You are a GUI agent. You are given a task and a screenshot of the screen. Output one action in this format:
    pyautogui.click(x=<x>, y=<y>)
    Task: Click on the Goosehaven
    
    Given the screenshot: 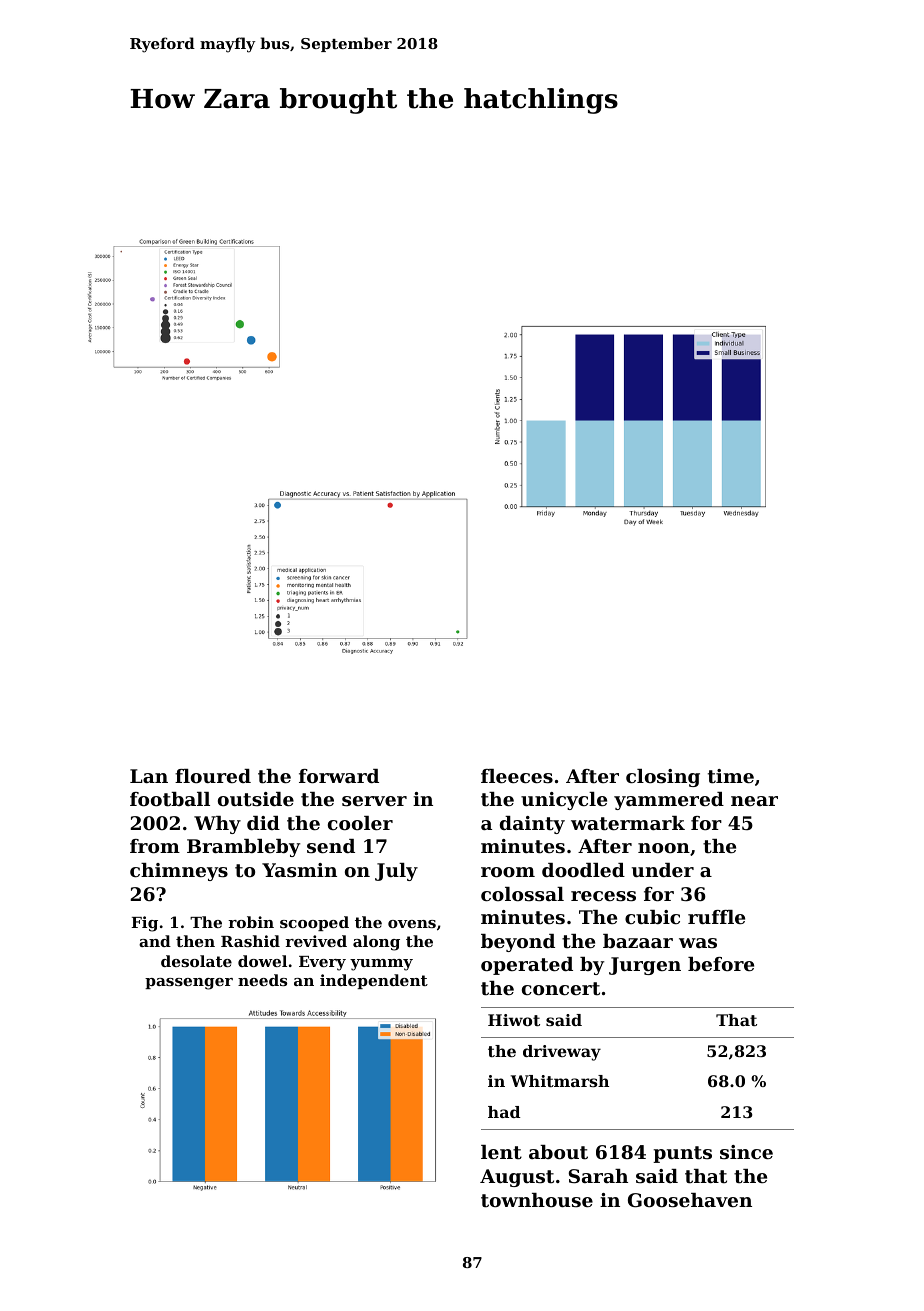 What is the action you would take?
    pyautogui.click(x=690, y=1200)
